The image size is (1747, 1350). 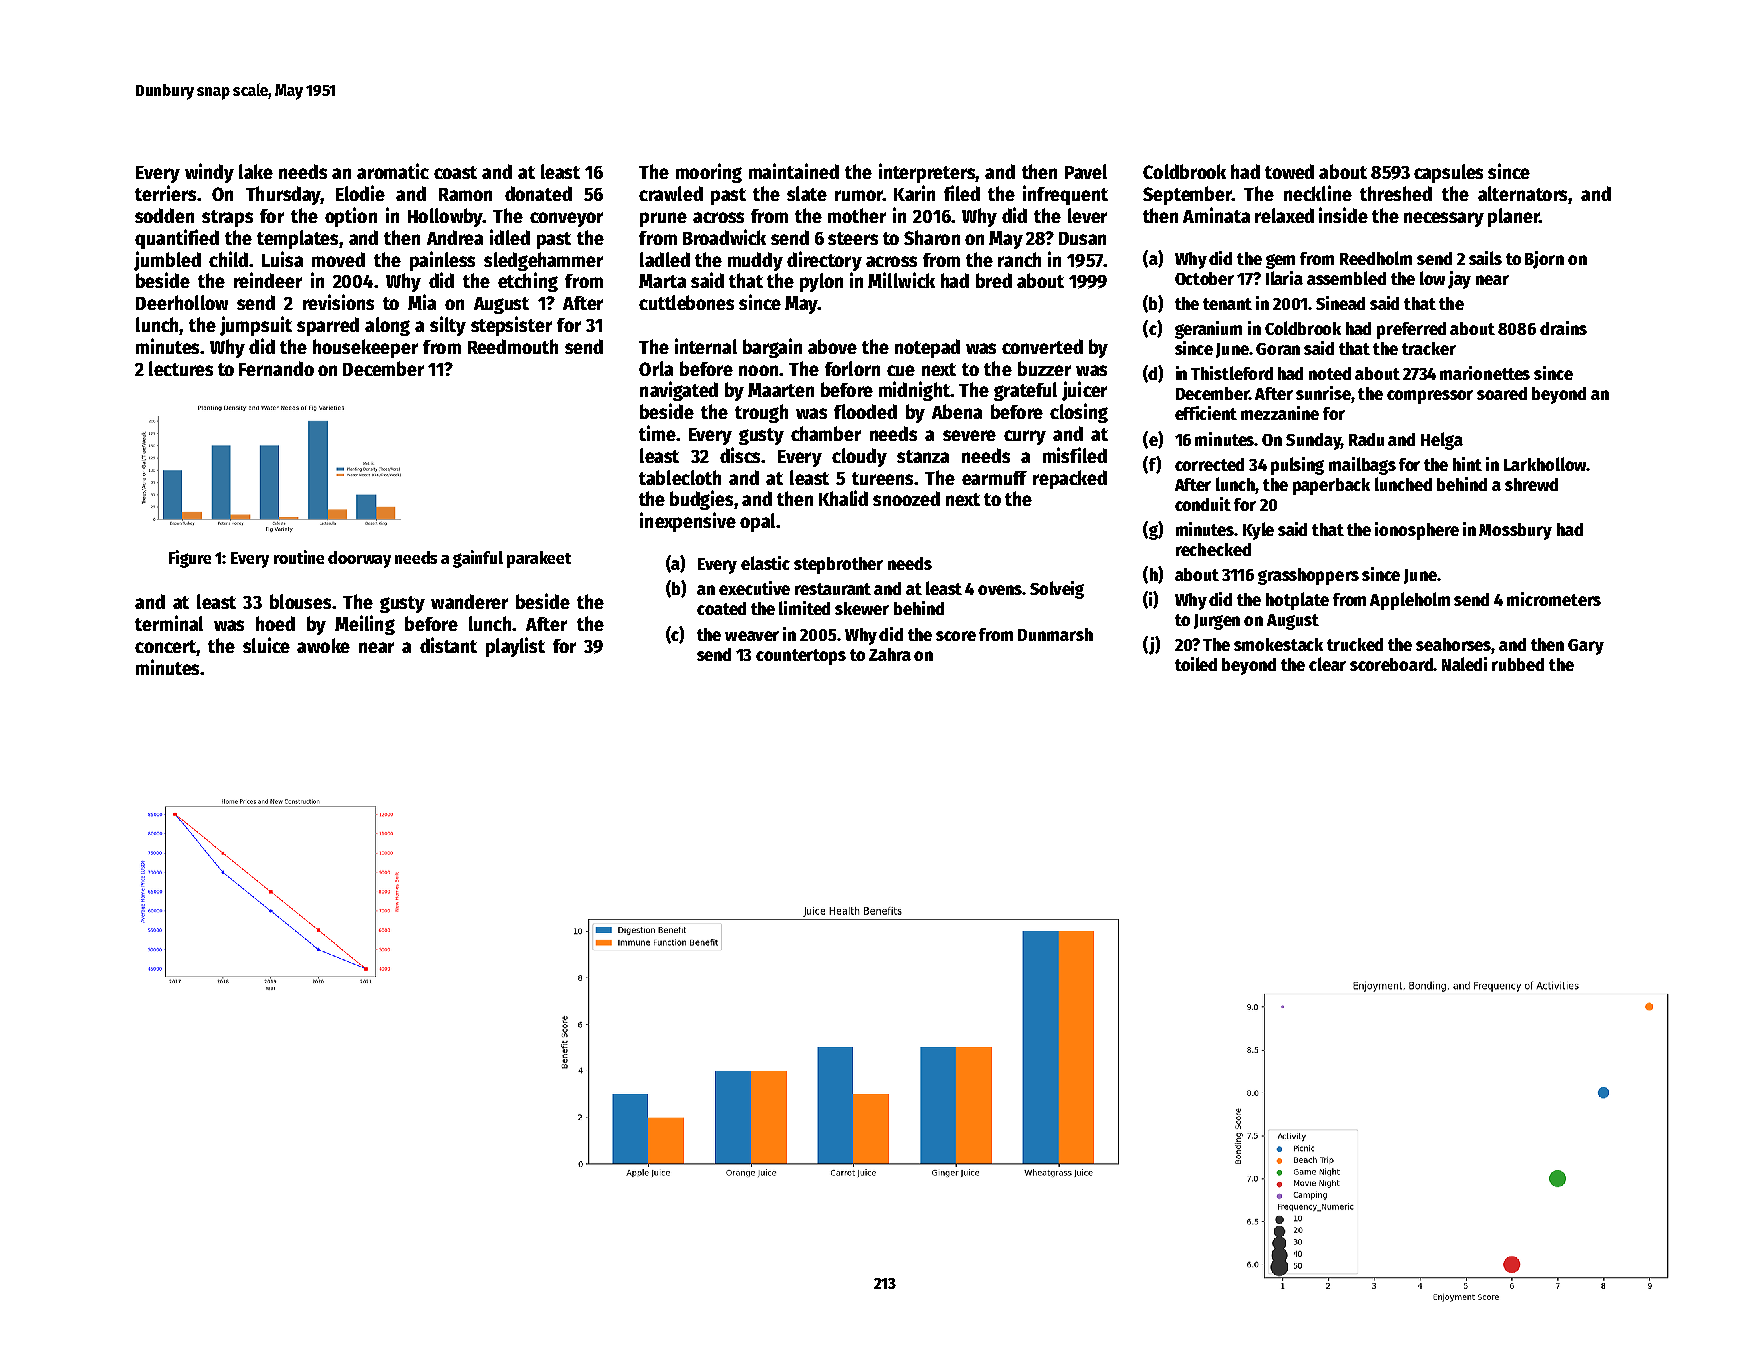 What do you see at coordinates (724, 237) in the image?
I see `Broadwick` at bounding box center [724, 237].
